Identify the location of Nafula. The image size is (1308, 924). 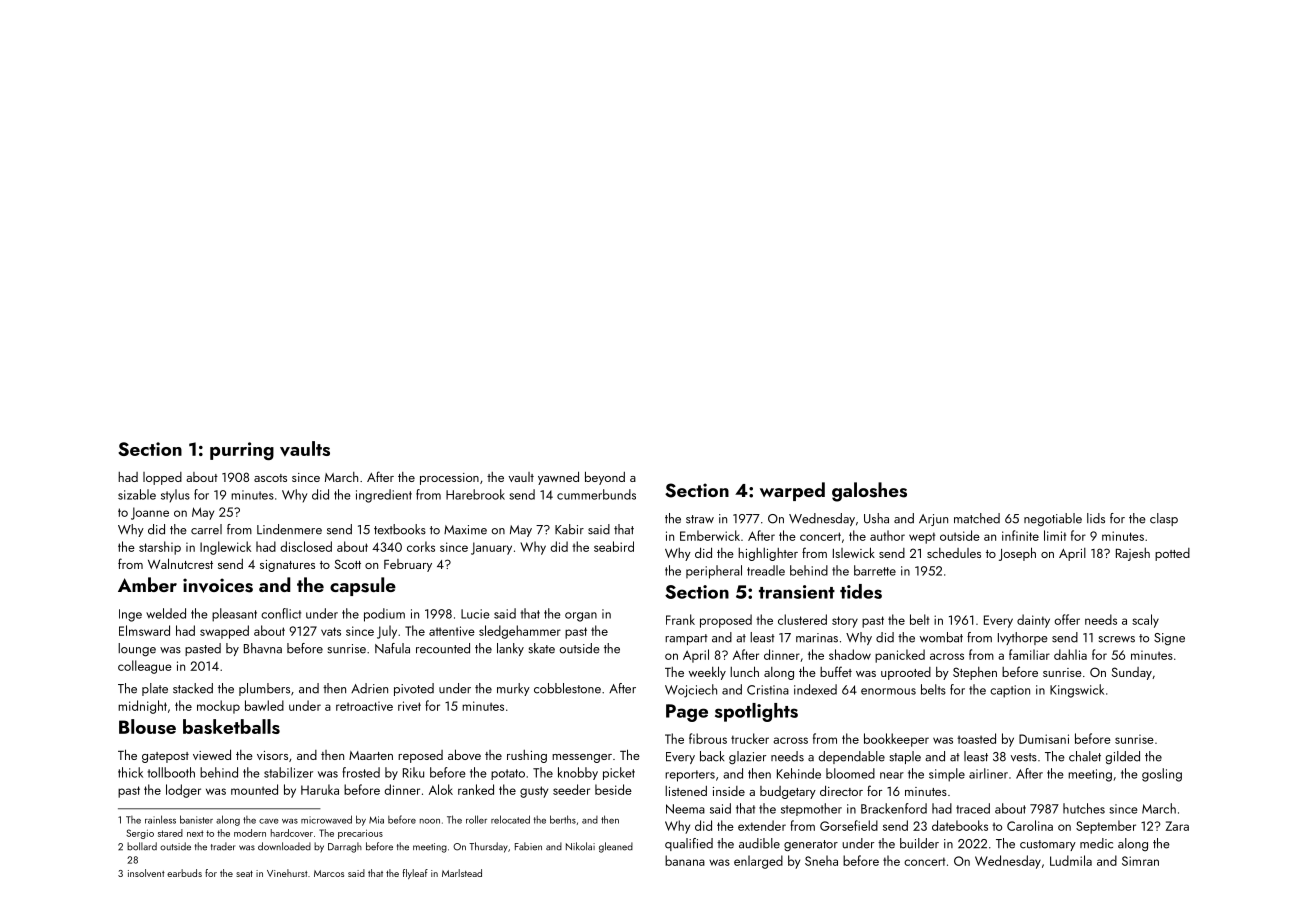
(392, 648).
